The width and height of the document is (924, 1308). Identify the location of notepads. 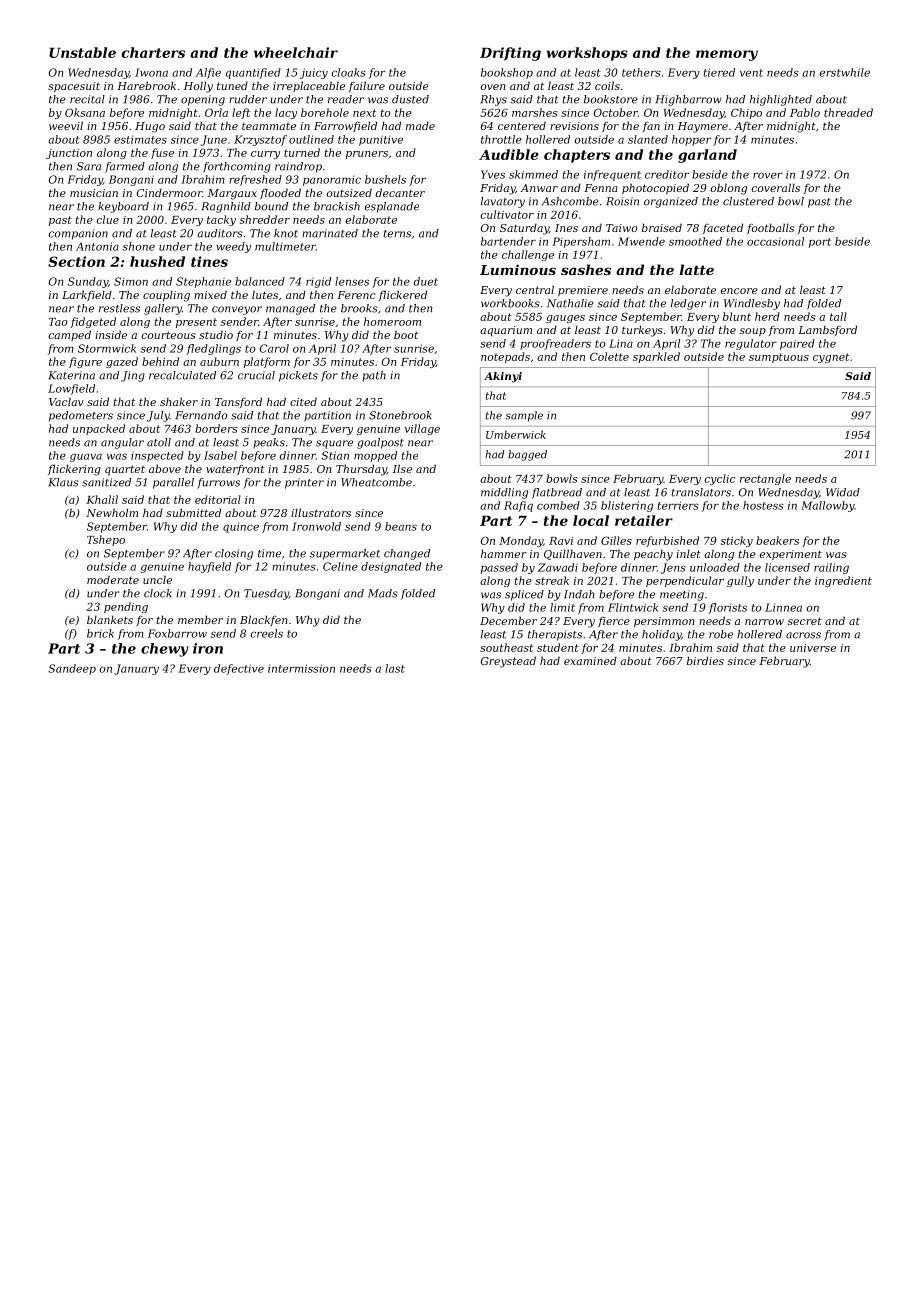
(505, 357).
